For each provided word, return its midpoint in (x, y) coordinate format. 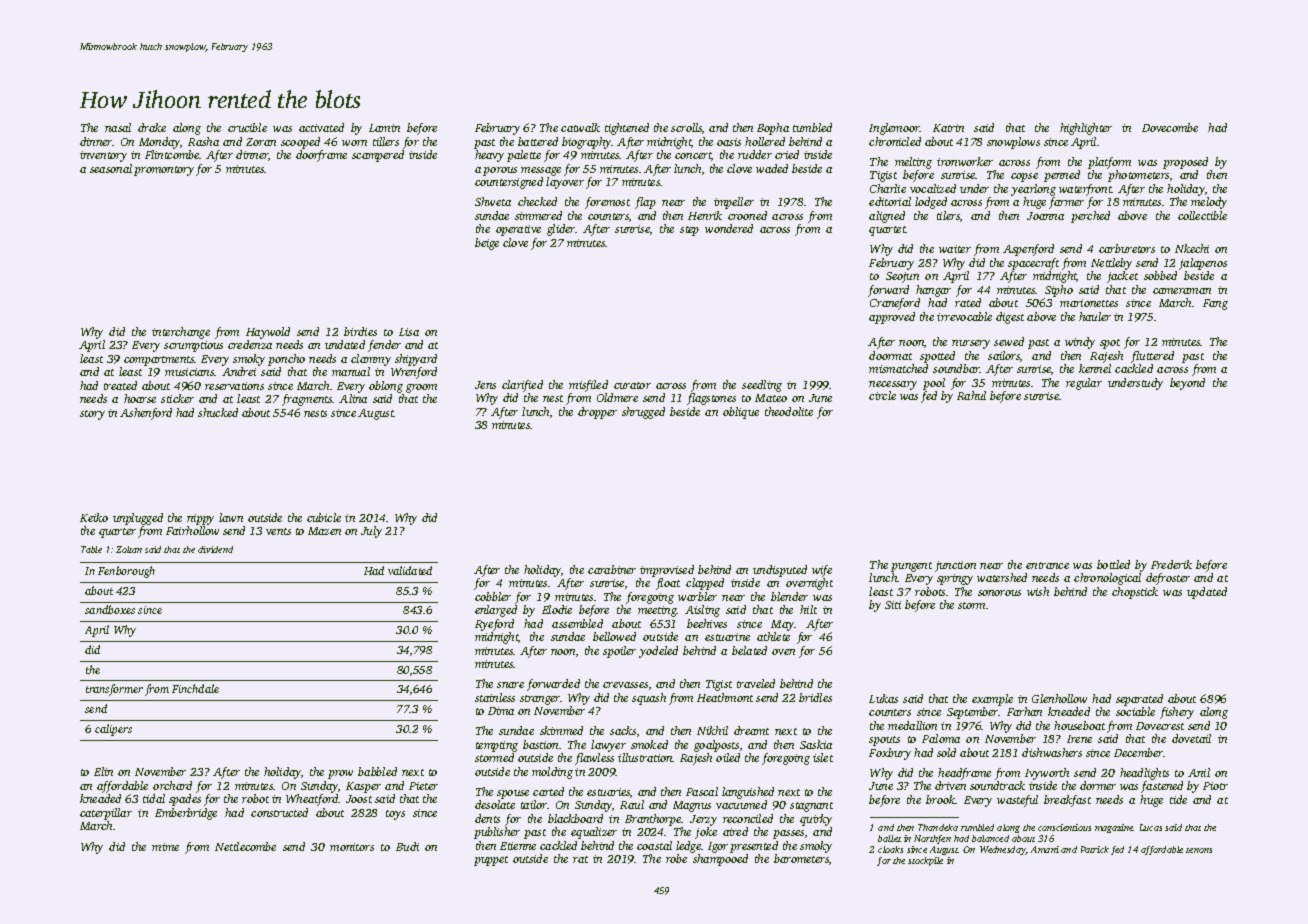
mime (165, 847)
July (371, 532)
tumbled (812, 127)
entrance (1047, 565)
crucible (247, 127)
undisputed (780, 571)
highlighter (1086, 129)
